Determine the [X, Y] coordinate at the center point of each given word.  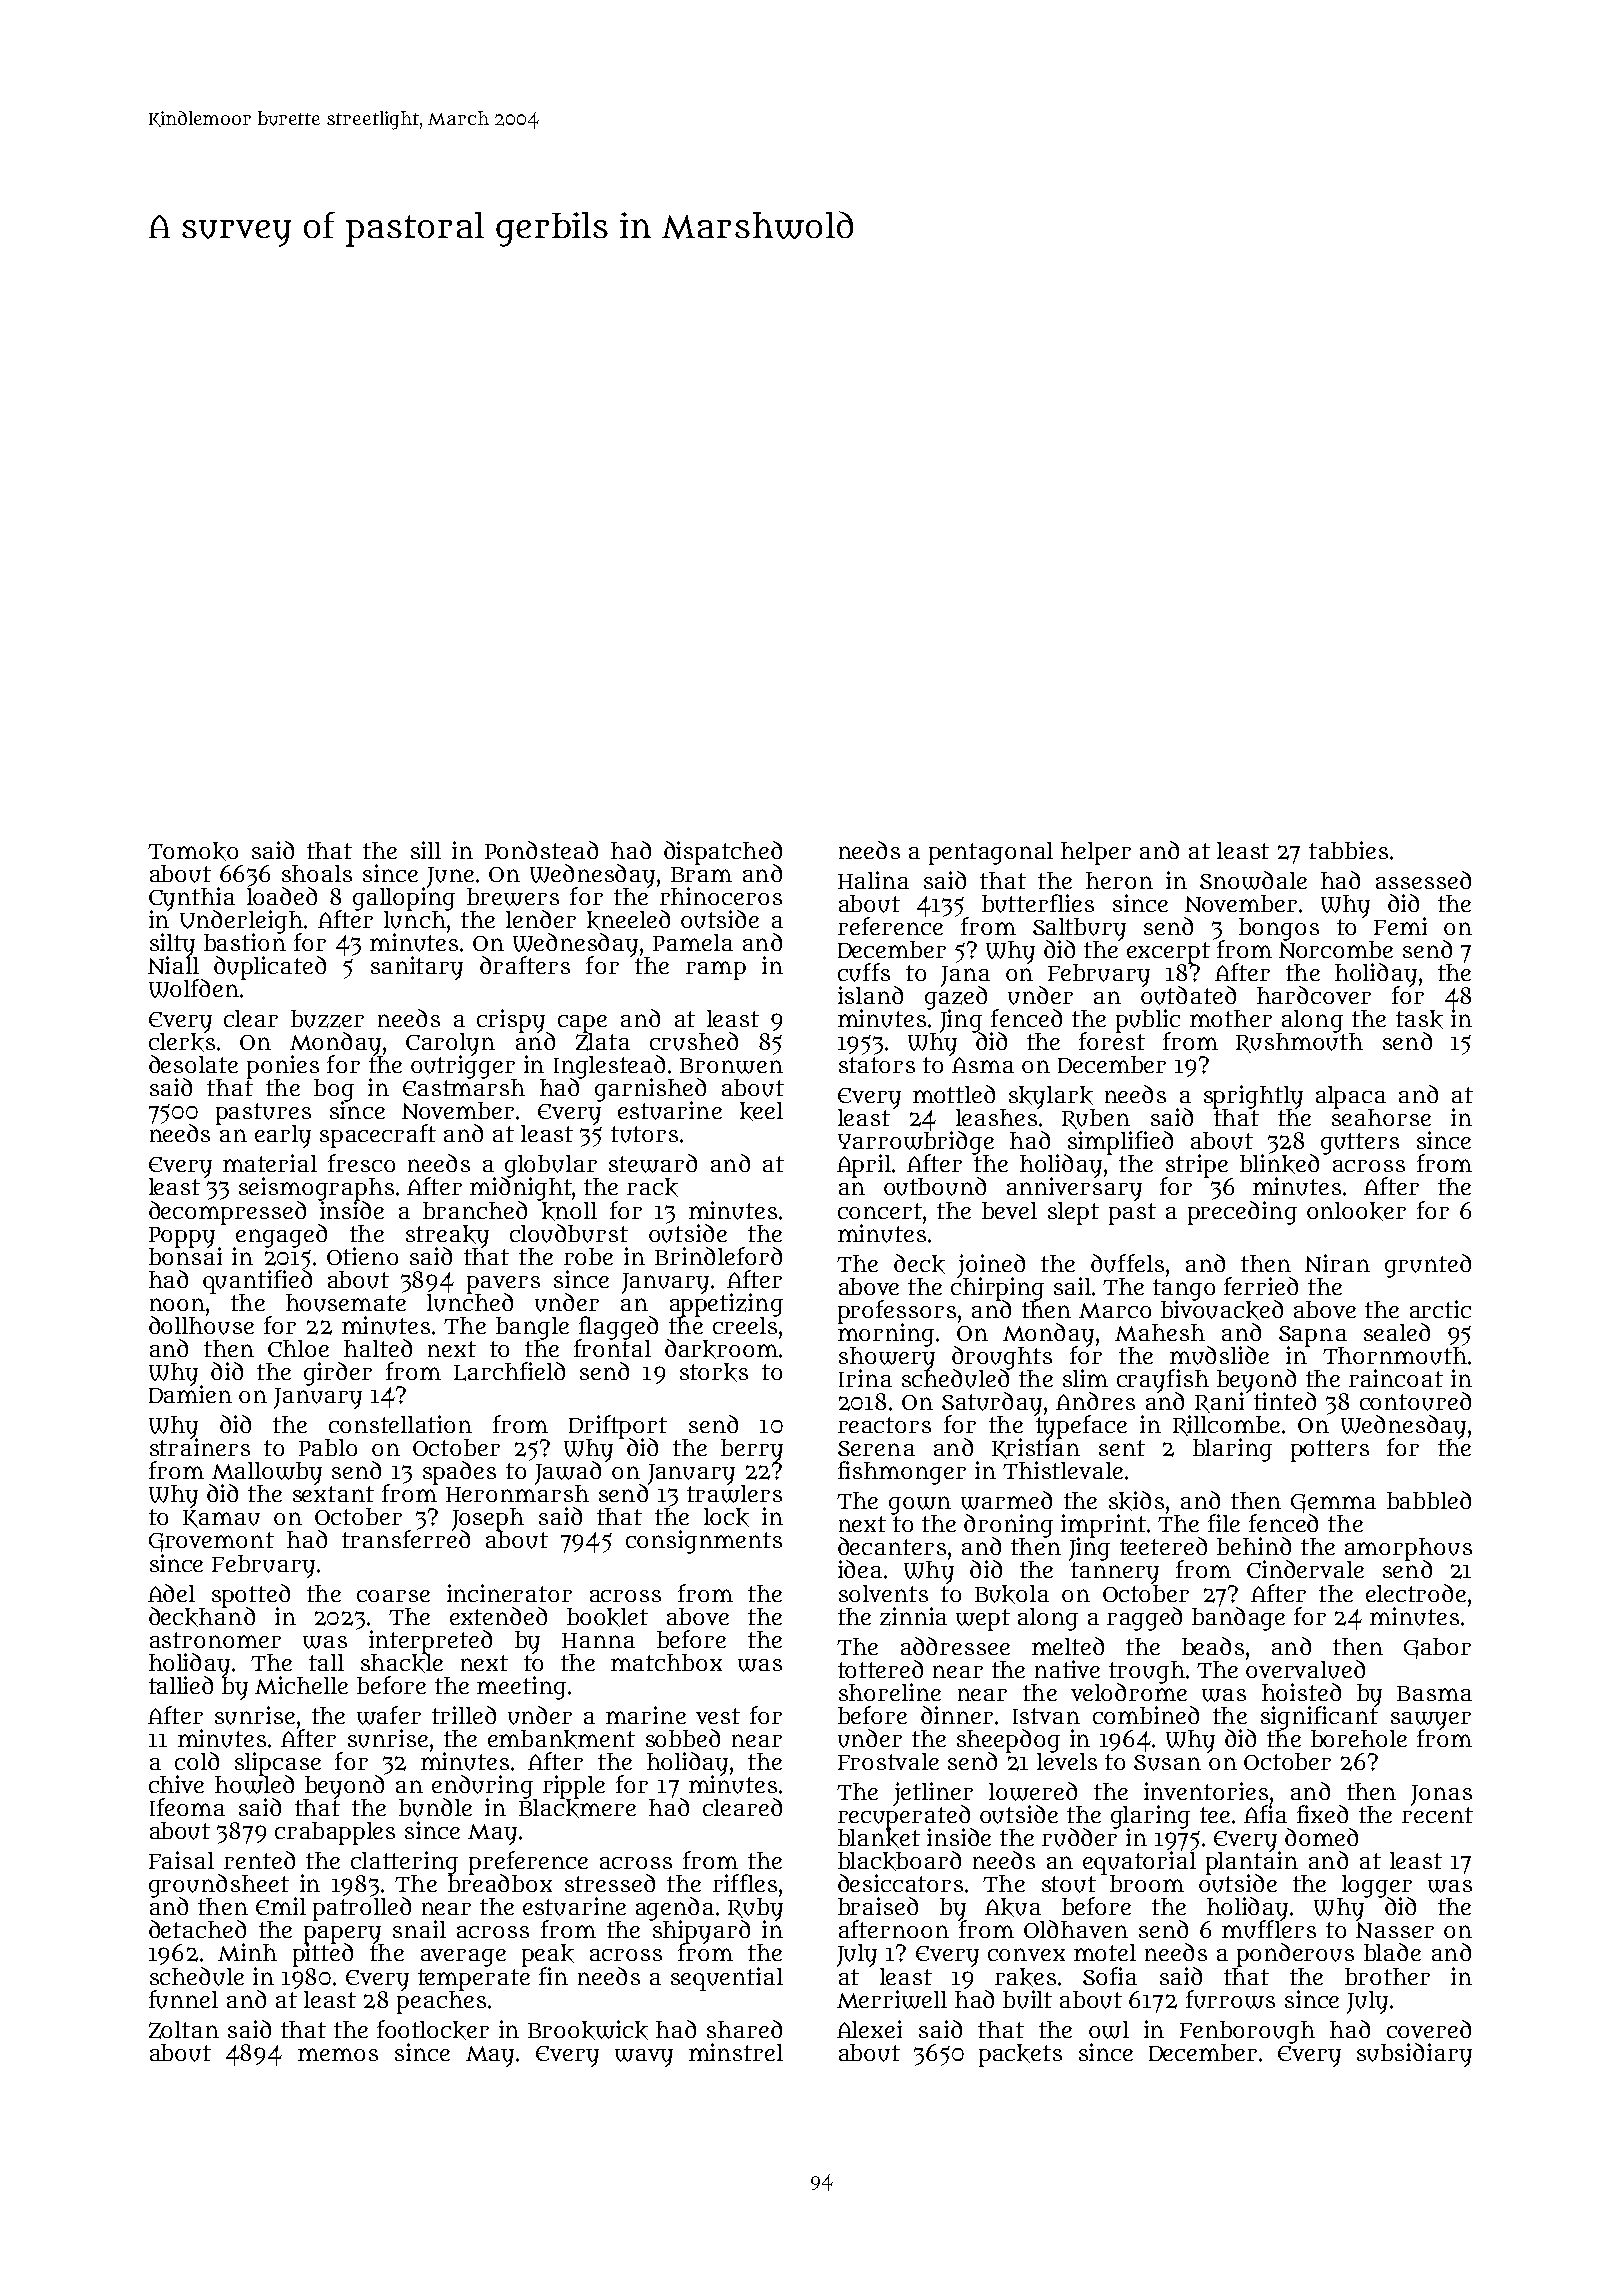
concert [880, 1211]
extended [498, 1616]
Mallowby [265, 1473]
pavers [503, 1284]
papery [342, 1935]
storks [714, 1372]
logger [1377, 1886]
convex [1026, 1954]
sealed [1397, 1332]
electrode [1416, 1593]
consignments [704, 1542]
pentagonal [991, 853]
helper [1096, 853]
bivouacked [1222, 1310]
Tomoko [193, 851]
